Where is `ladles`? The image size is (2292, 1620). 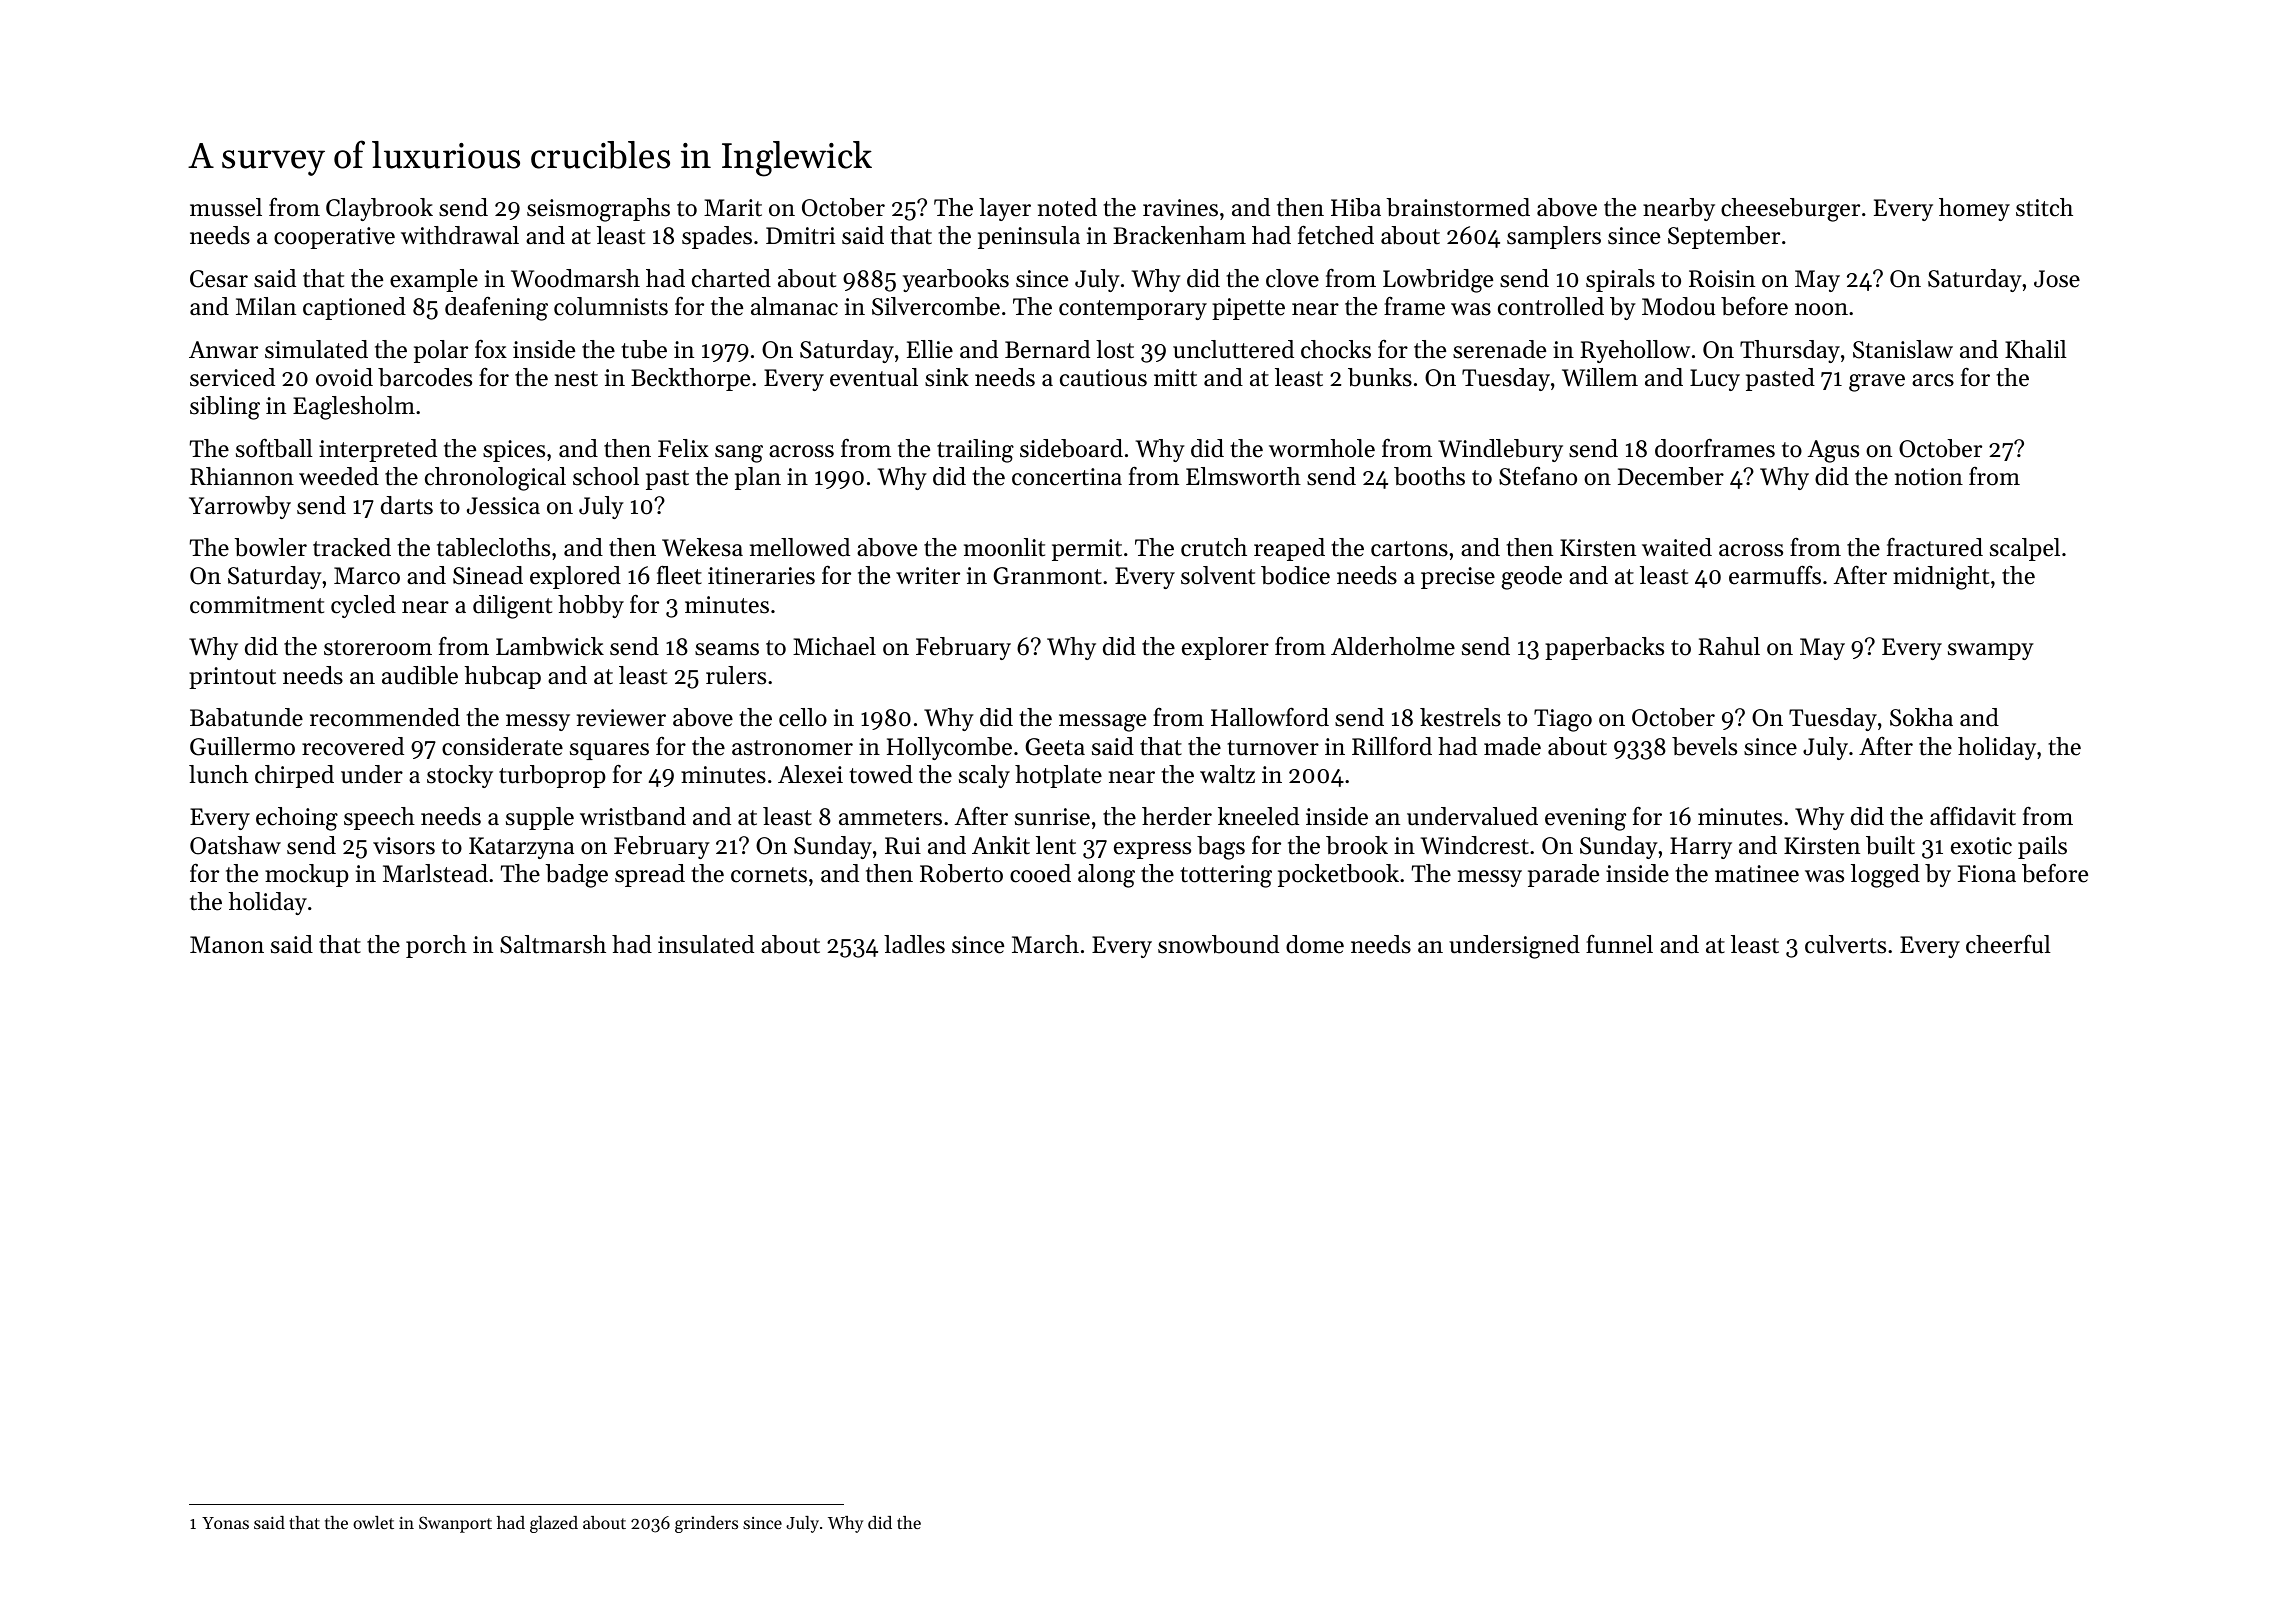
ladles is located at coordinates (914, 944).
